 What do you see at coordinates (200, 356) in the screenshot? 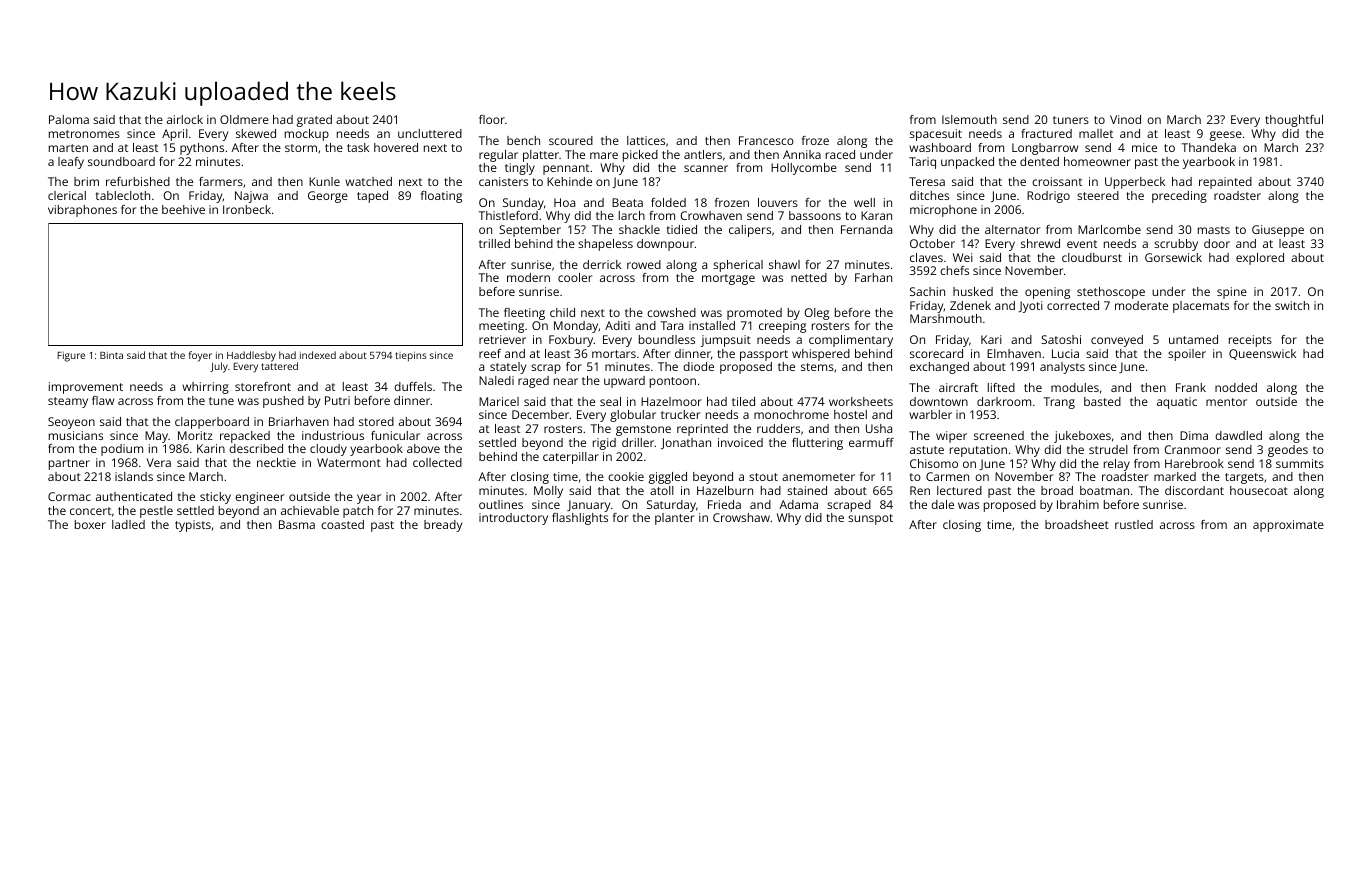
I see `foyer` at bounding box center [200, 356].
